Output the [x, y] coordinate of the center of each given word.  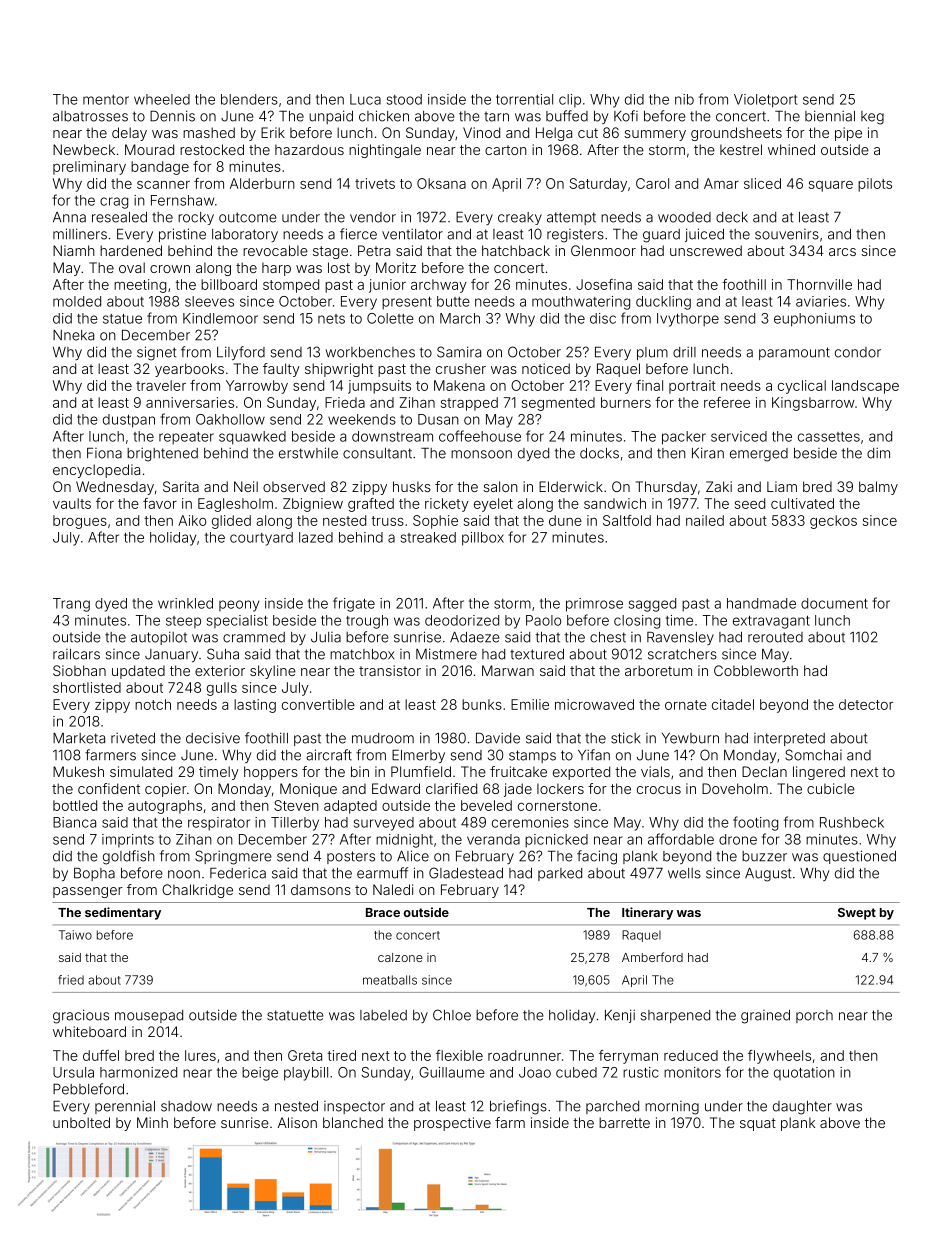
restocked [212, 149]
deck [732, 217]
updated [138, 672]
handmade [761, 603]
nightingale [385, 151]
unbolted [81, 1122]
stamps [532, 756]
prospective [452, 1124]
